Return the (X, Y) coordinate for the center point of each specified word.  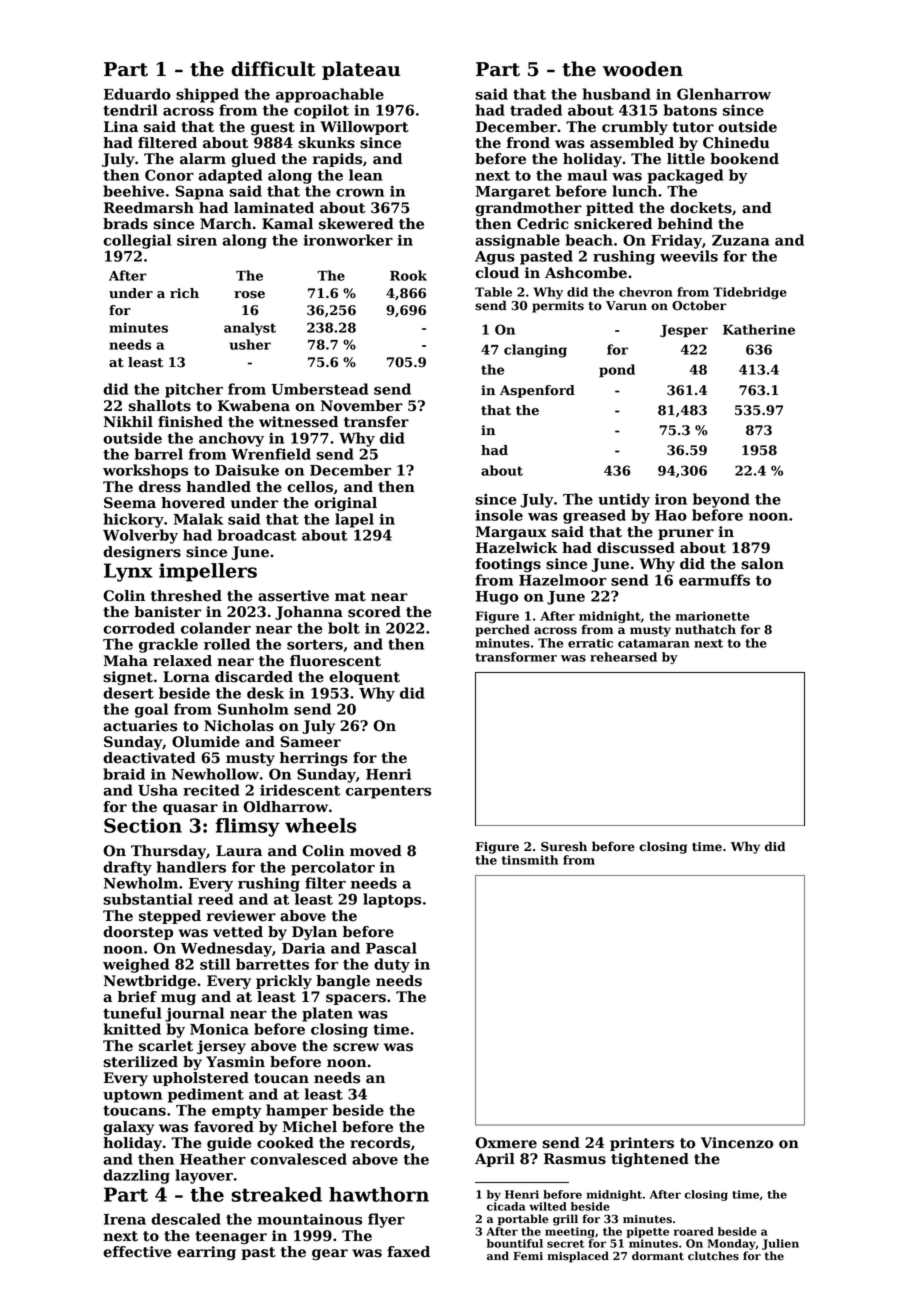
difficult (273, 69)
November (362, 406)
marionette (712, 616)
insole (499, 515)
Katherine (759, 329)
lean (365, 175)
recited (211, 790)
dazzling (136, 1176)
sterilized (140, 1062)
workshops (145, 471)
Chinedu (736, 143)
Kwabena (254, 406)
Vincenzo (737, 1143)
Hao (671, 515)
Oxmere (506, 1143)
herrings (314, 759)
